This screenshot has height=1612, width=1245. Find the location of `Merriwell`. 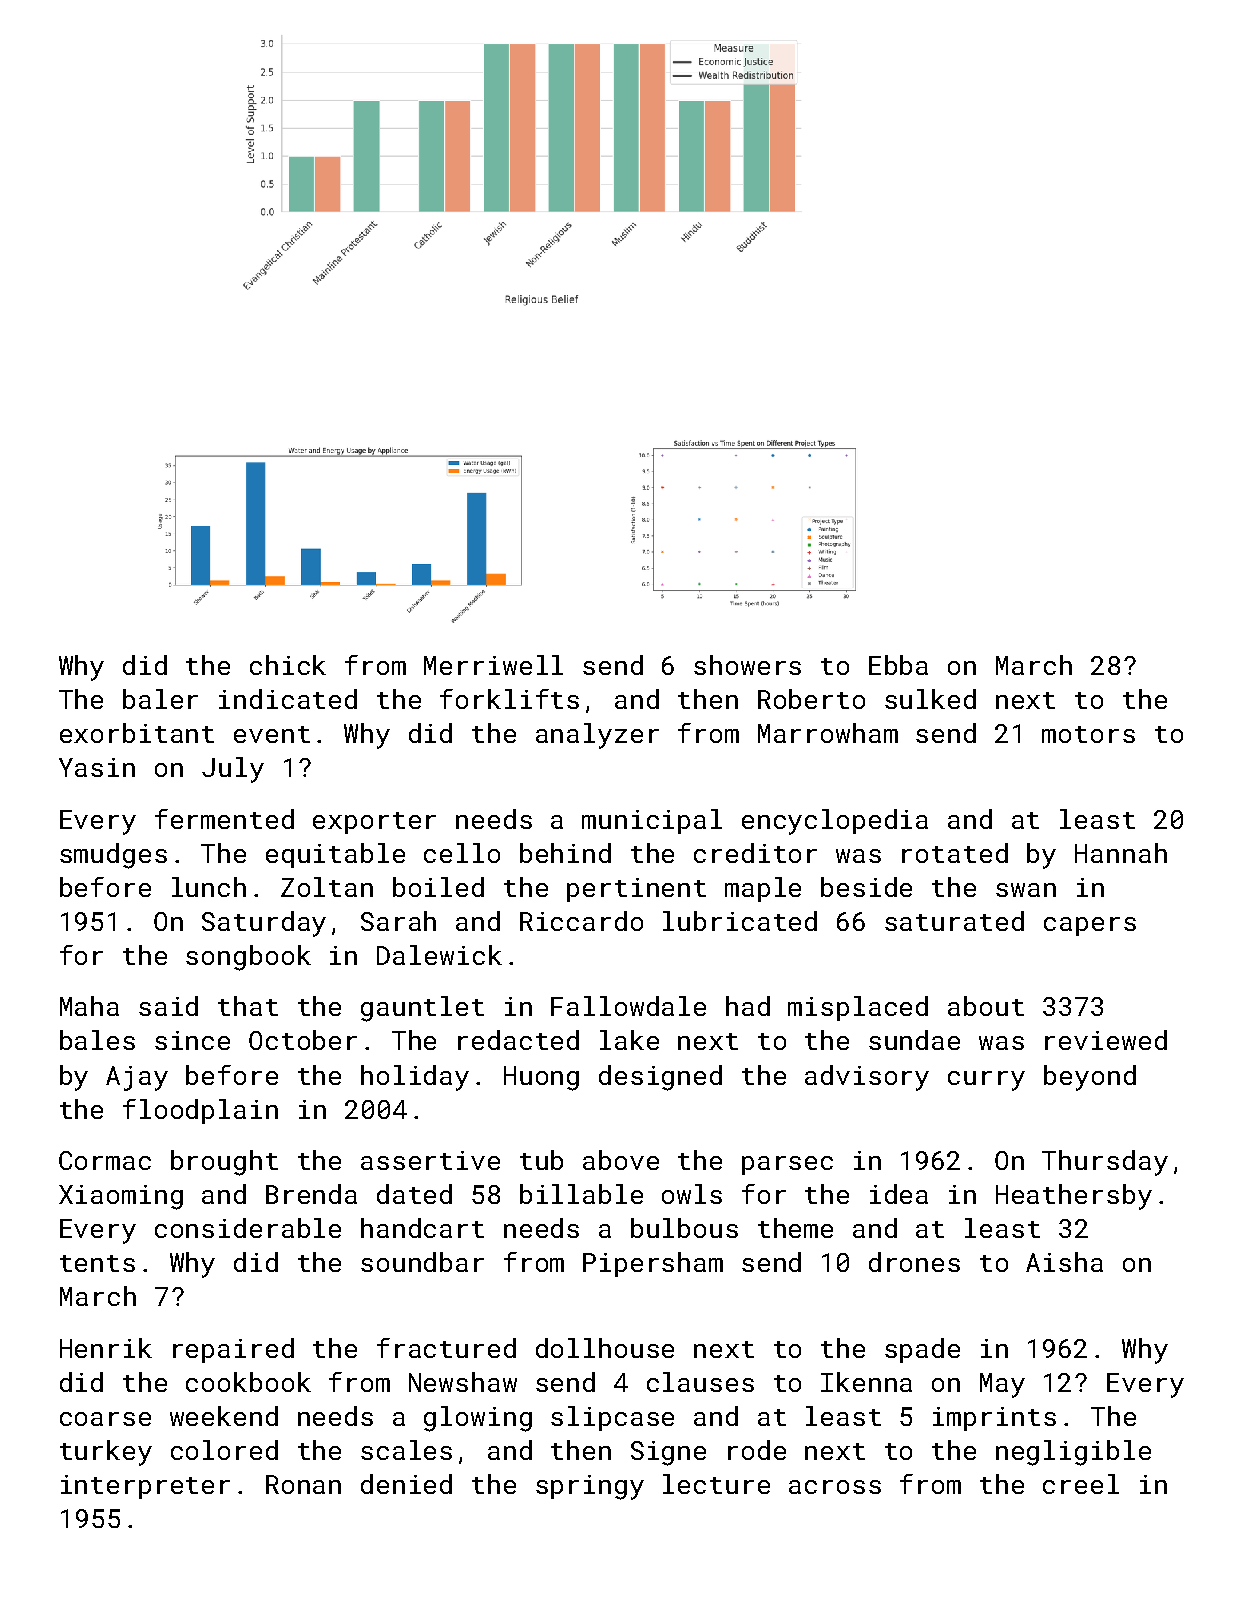

Merriwell is located at coordinates (493, 665).
